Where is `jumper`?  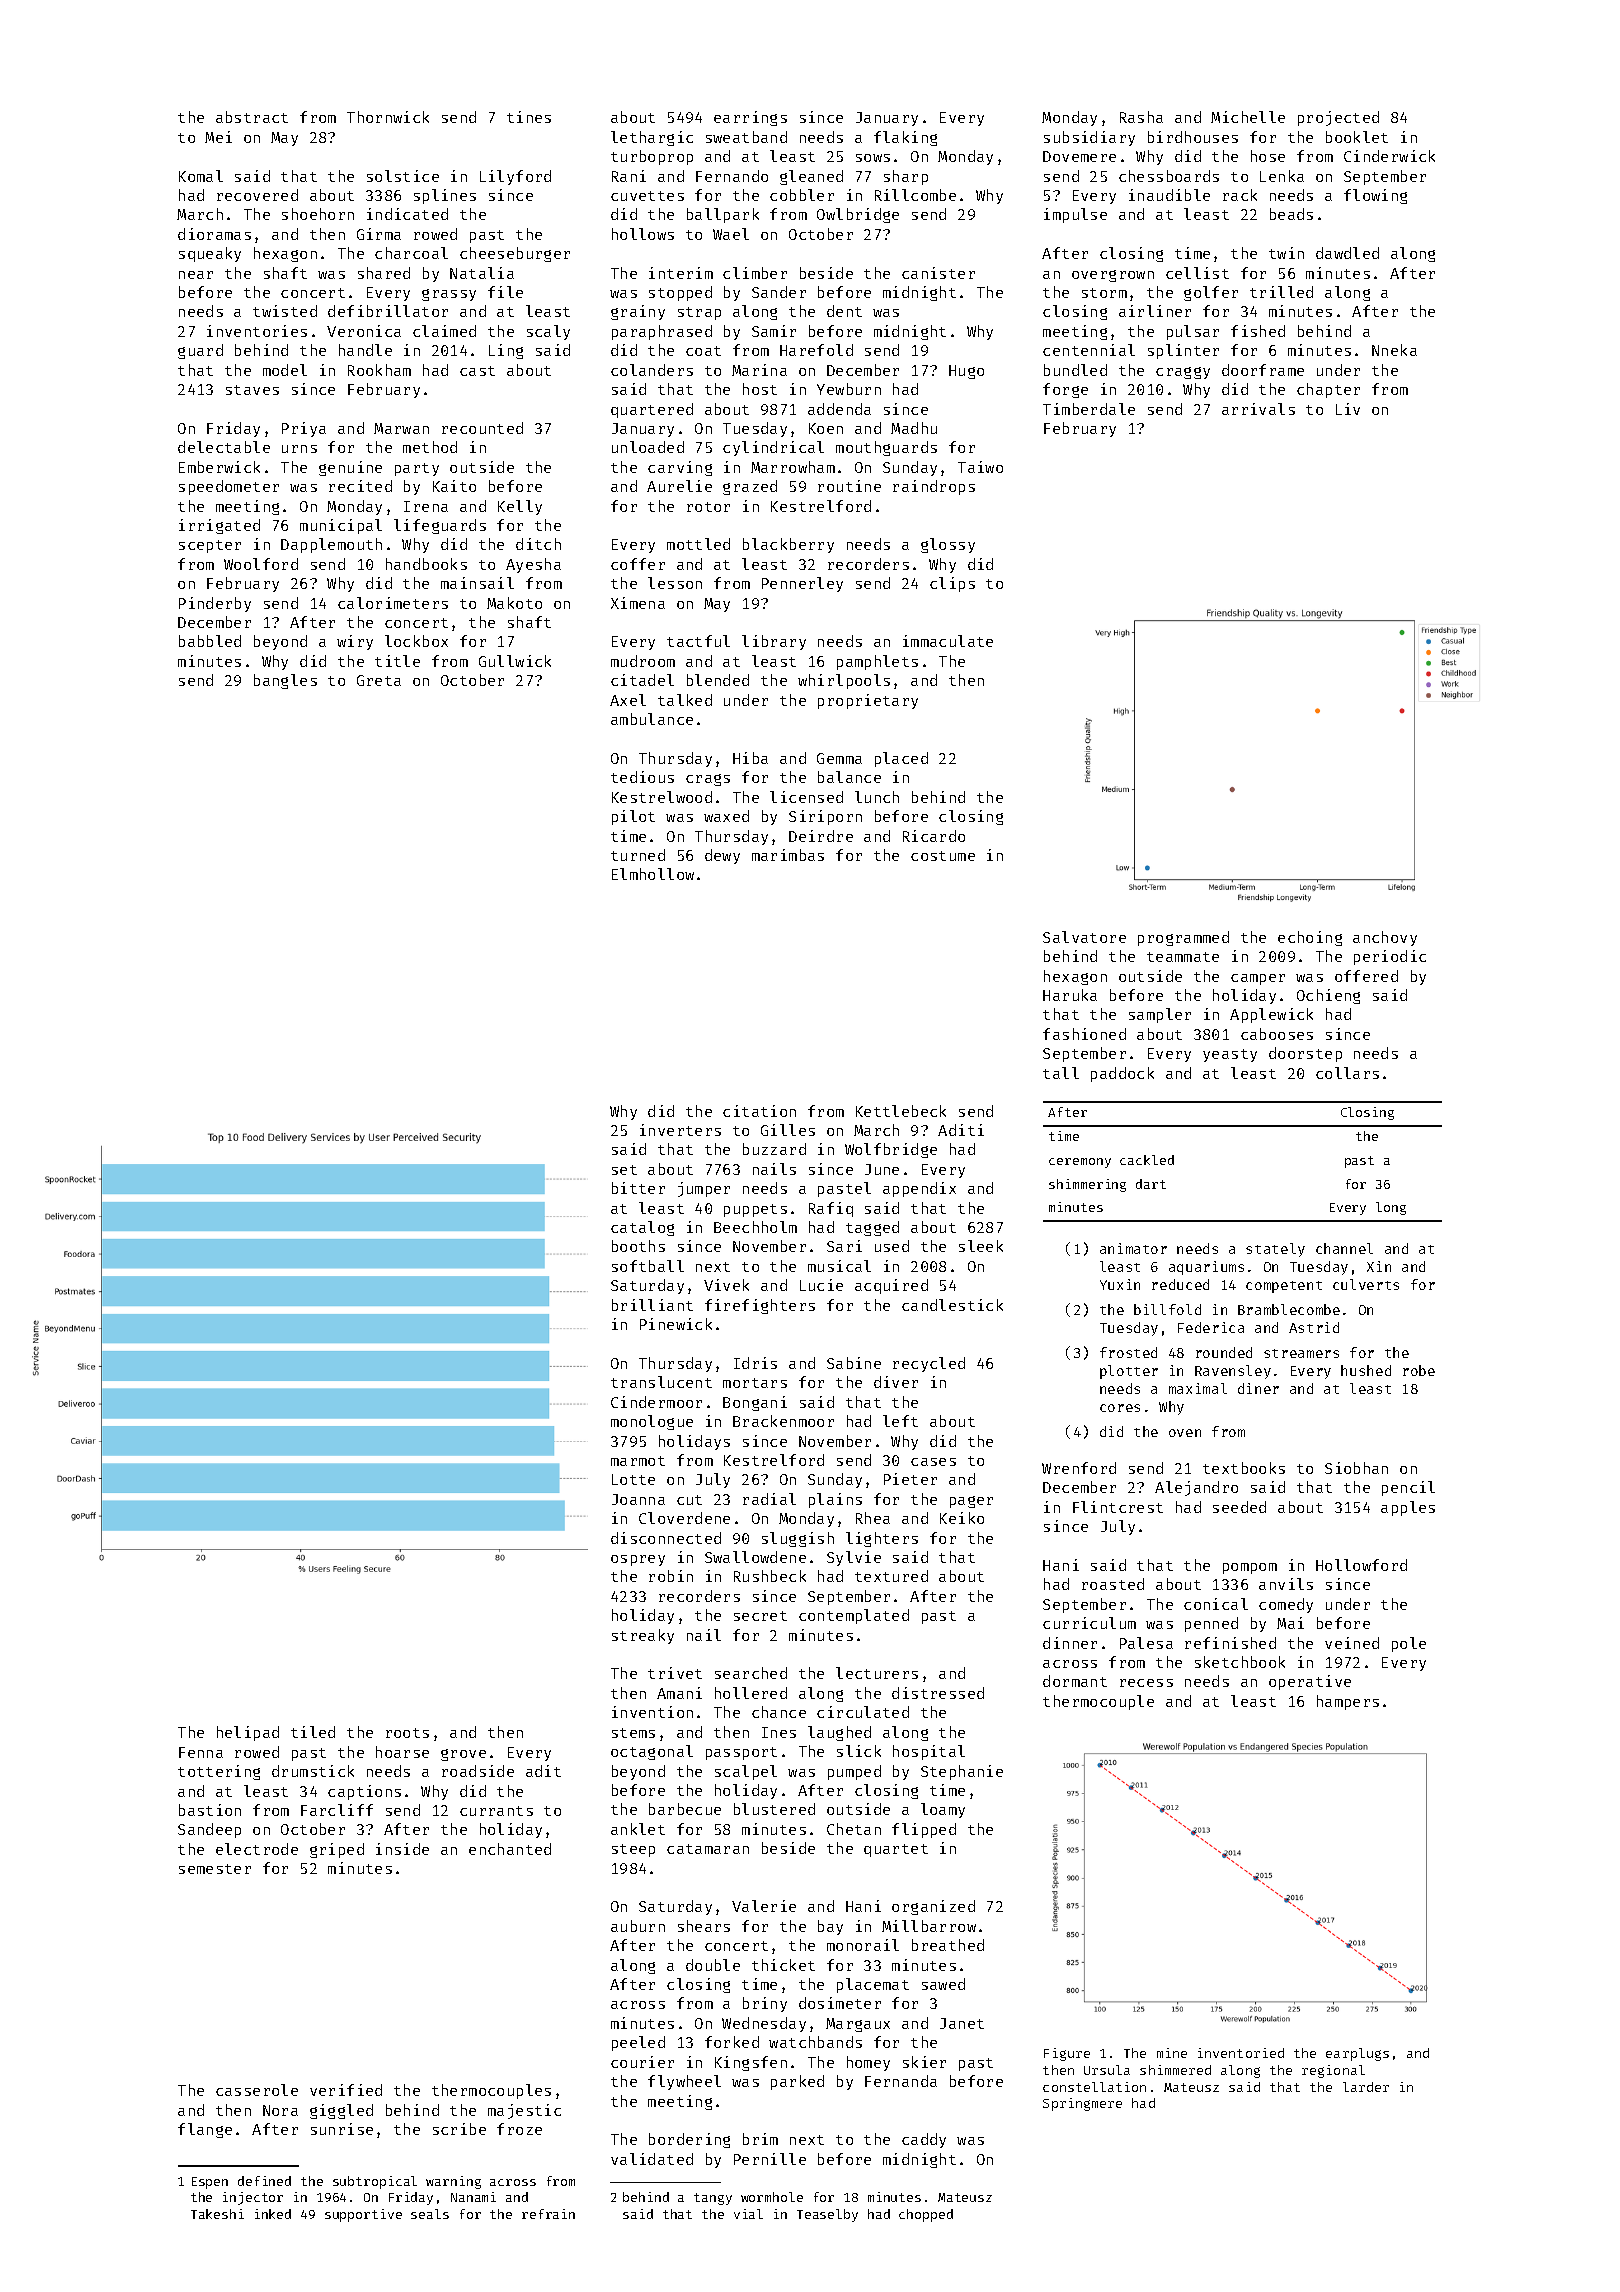
jumper is located at coordinates (704, 1189).
